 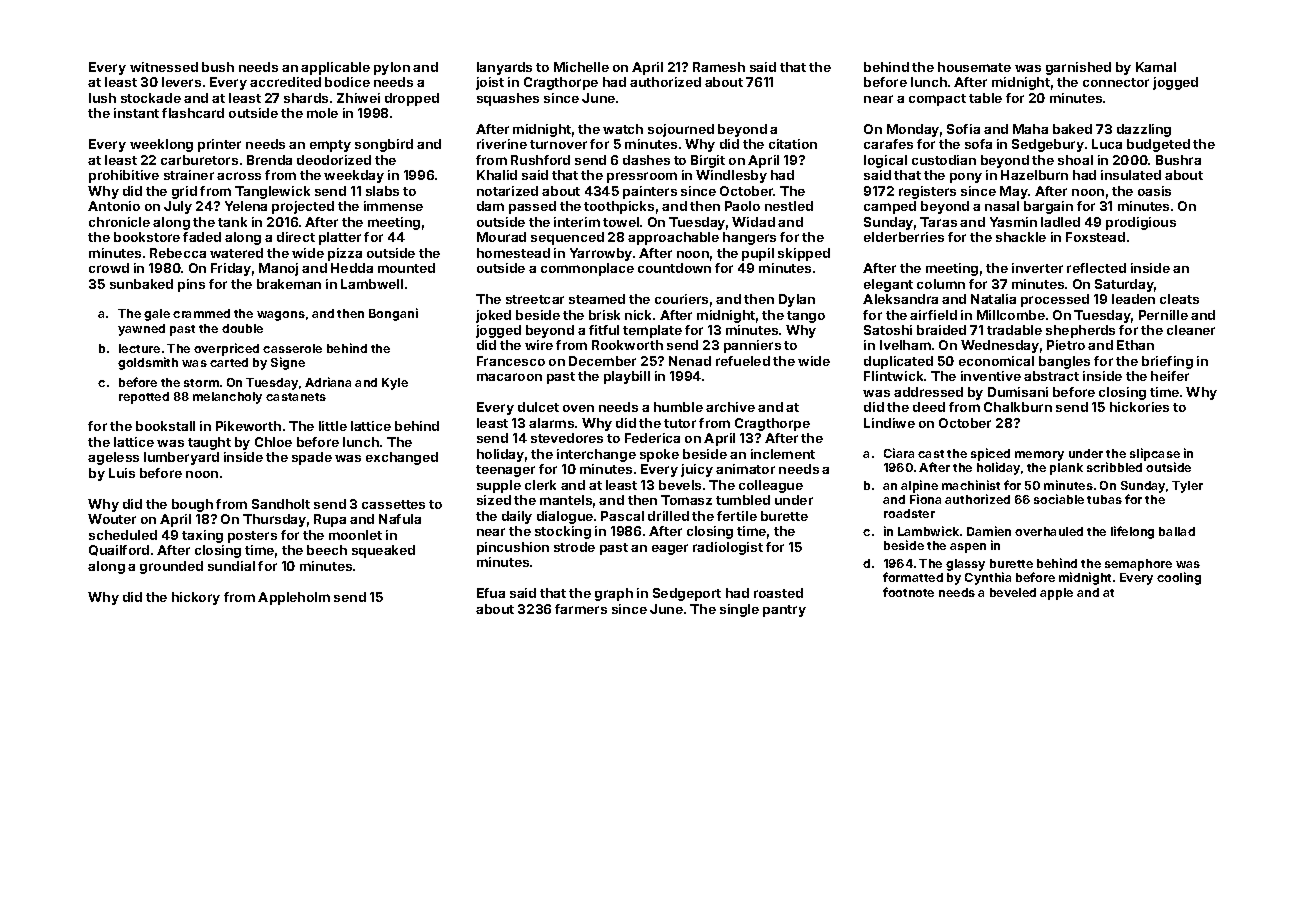 I want to click on lush, so click(x=102, y=98).
